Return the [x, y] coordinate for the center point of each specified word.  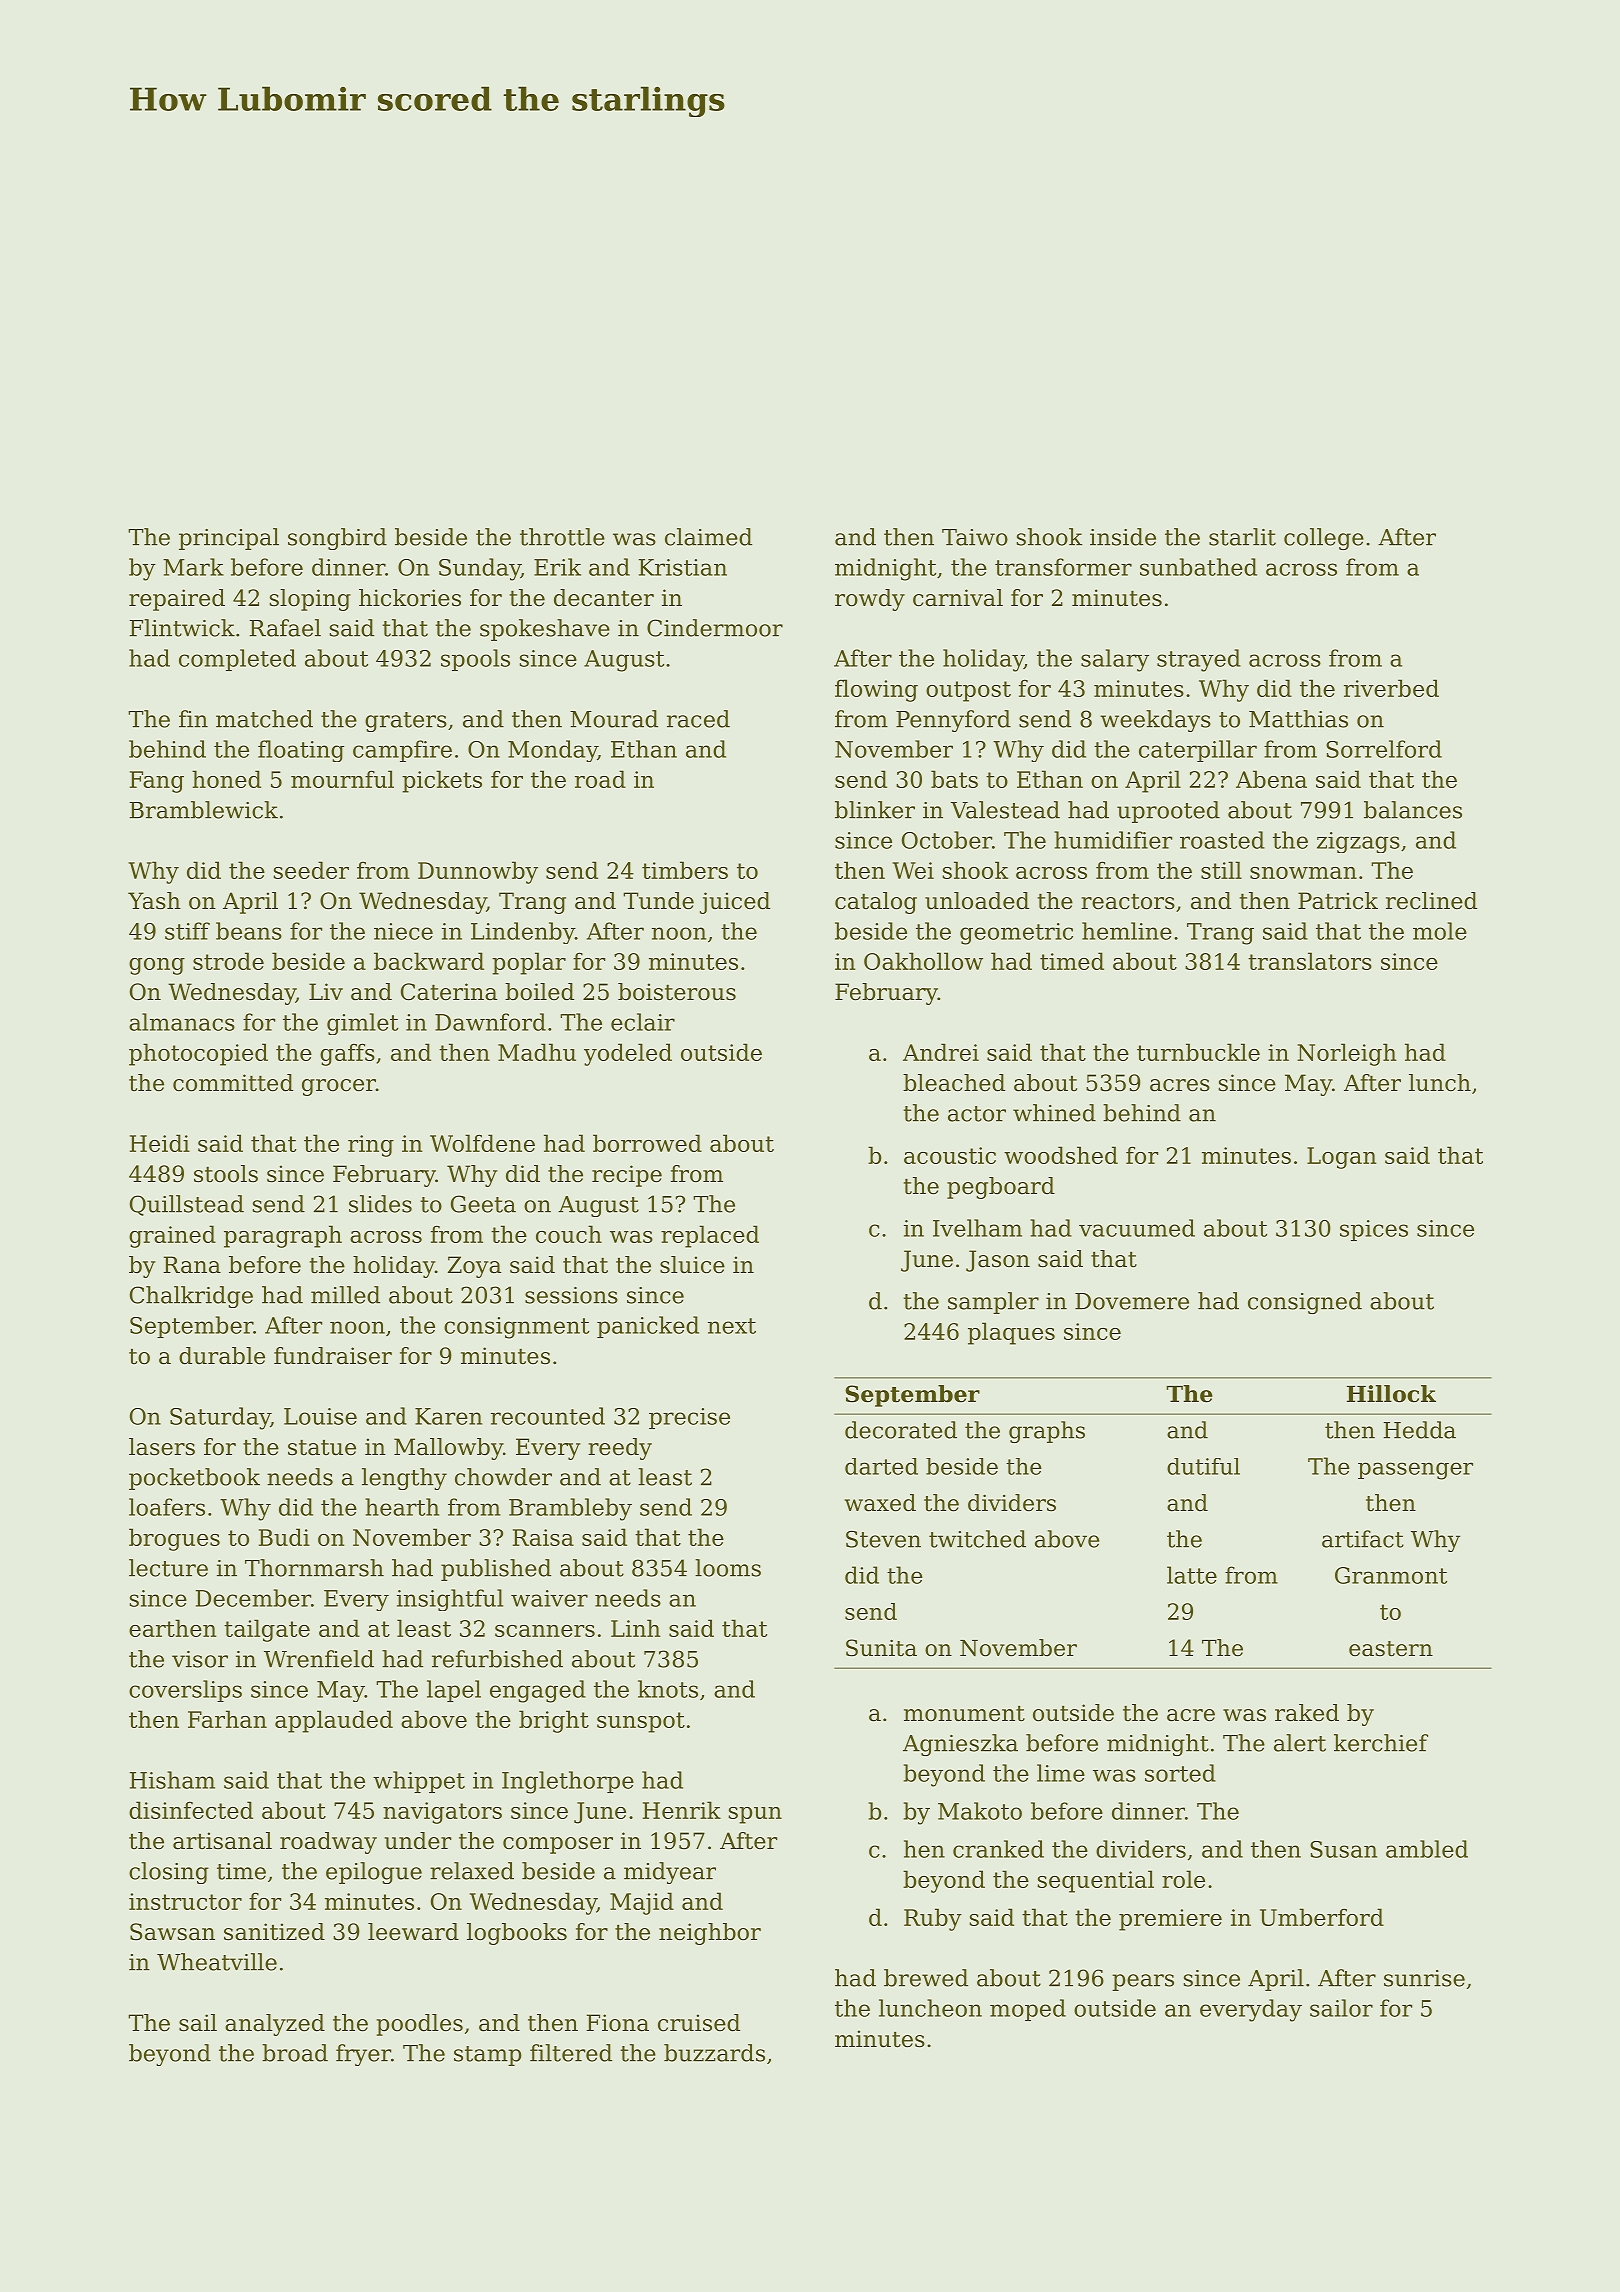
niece [403, 931]
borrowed [647, 1143]
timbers [685, 870]
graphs [1047, 1432]
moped [1028, 2010]
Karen [448, 1416]
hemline [1127, 931]
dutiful [1203, 1466]
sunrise [1424, 1978]
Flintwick [182, 628]
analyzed [275, 2025]
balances [1413, 810]
